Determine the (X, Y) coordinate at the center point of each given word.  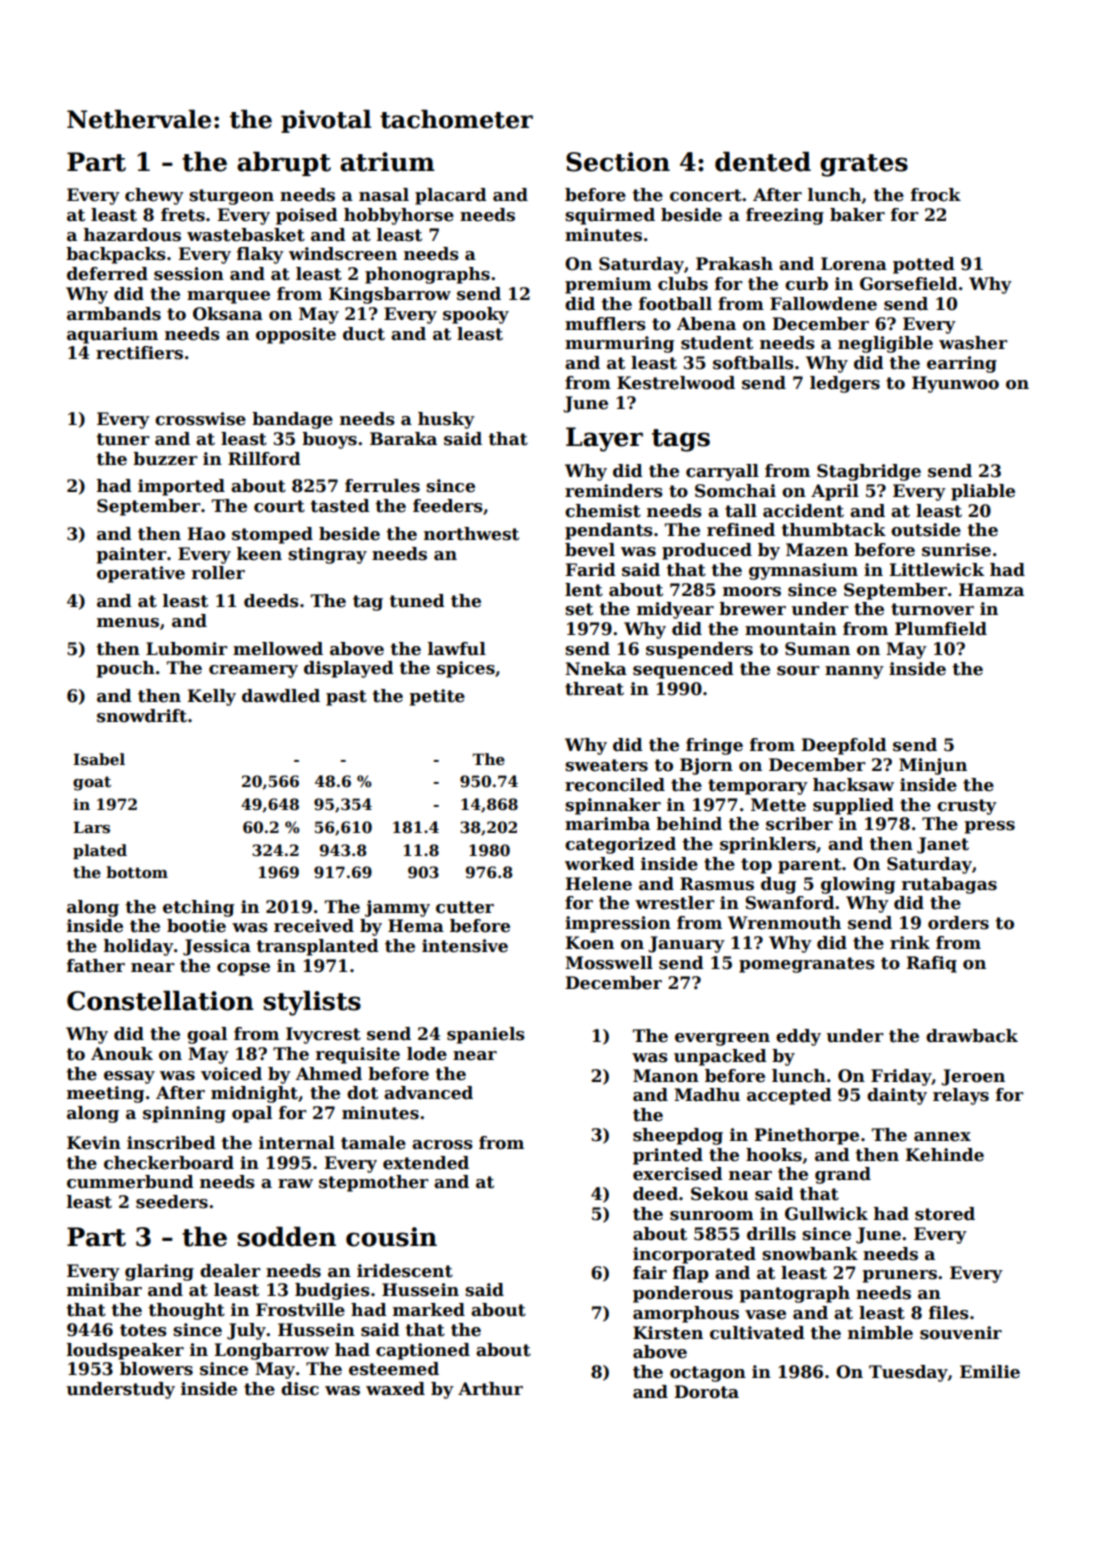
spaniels (486, 1035)
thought (186, 1311)
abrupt (284, 164)
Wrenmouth (784, 923)
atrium (387, 162)
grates (864, 165)
